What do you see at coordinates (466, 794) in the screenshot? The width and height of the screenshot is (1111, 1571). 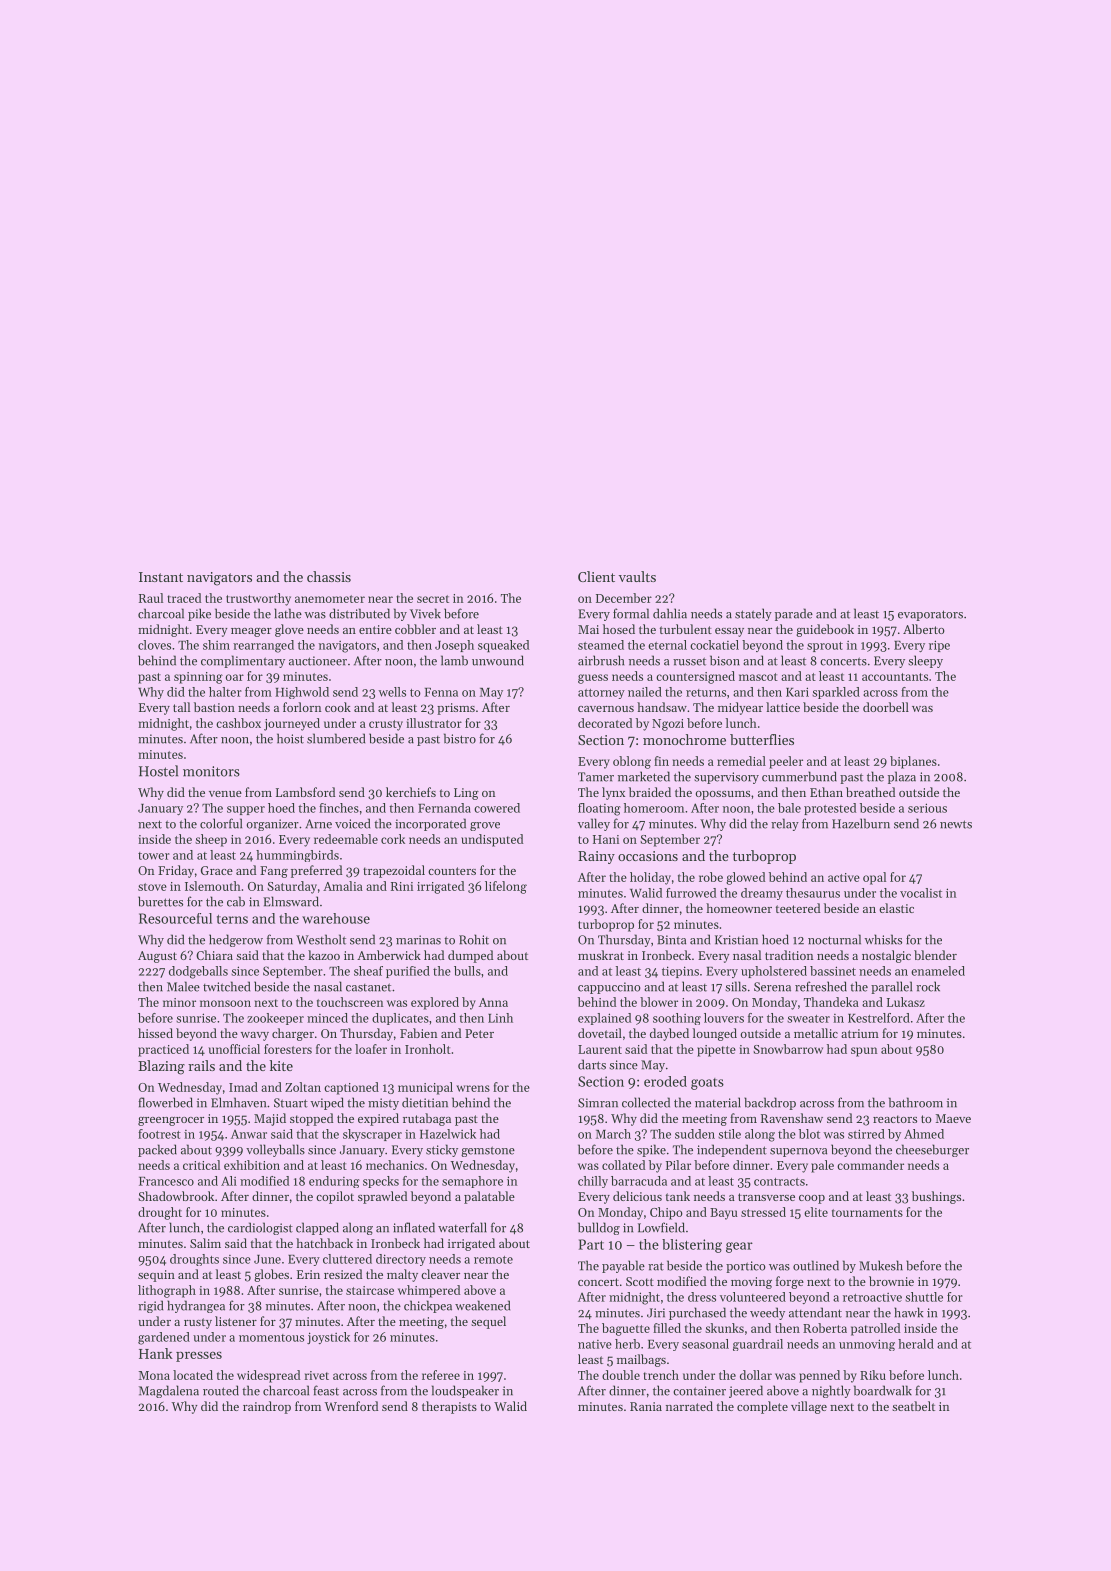 I see `Ling` at bounding box center [466, 794].
